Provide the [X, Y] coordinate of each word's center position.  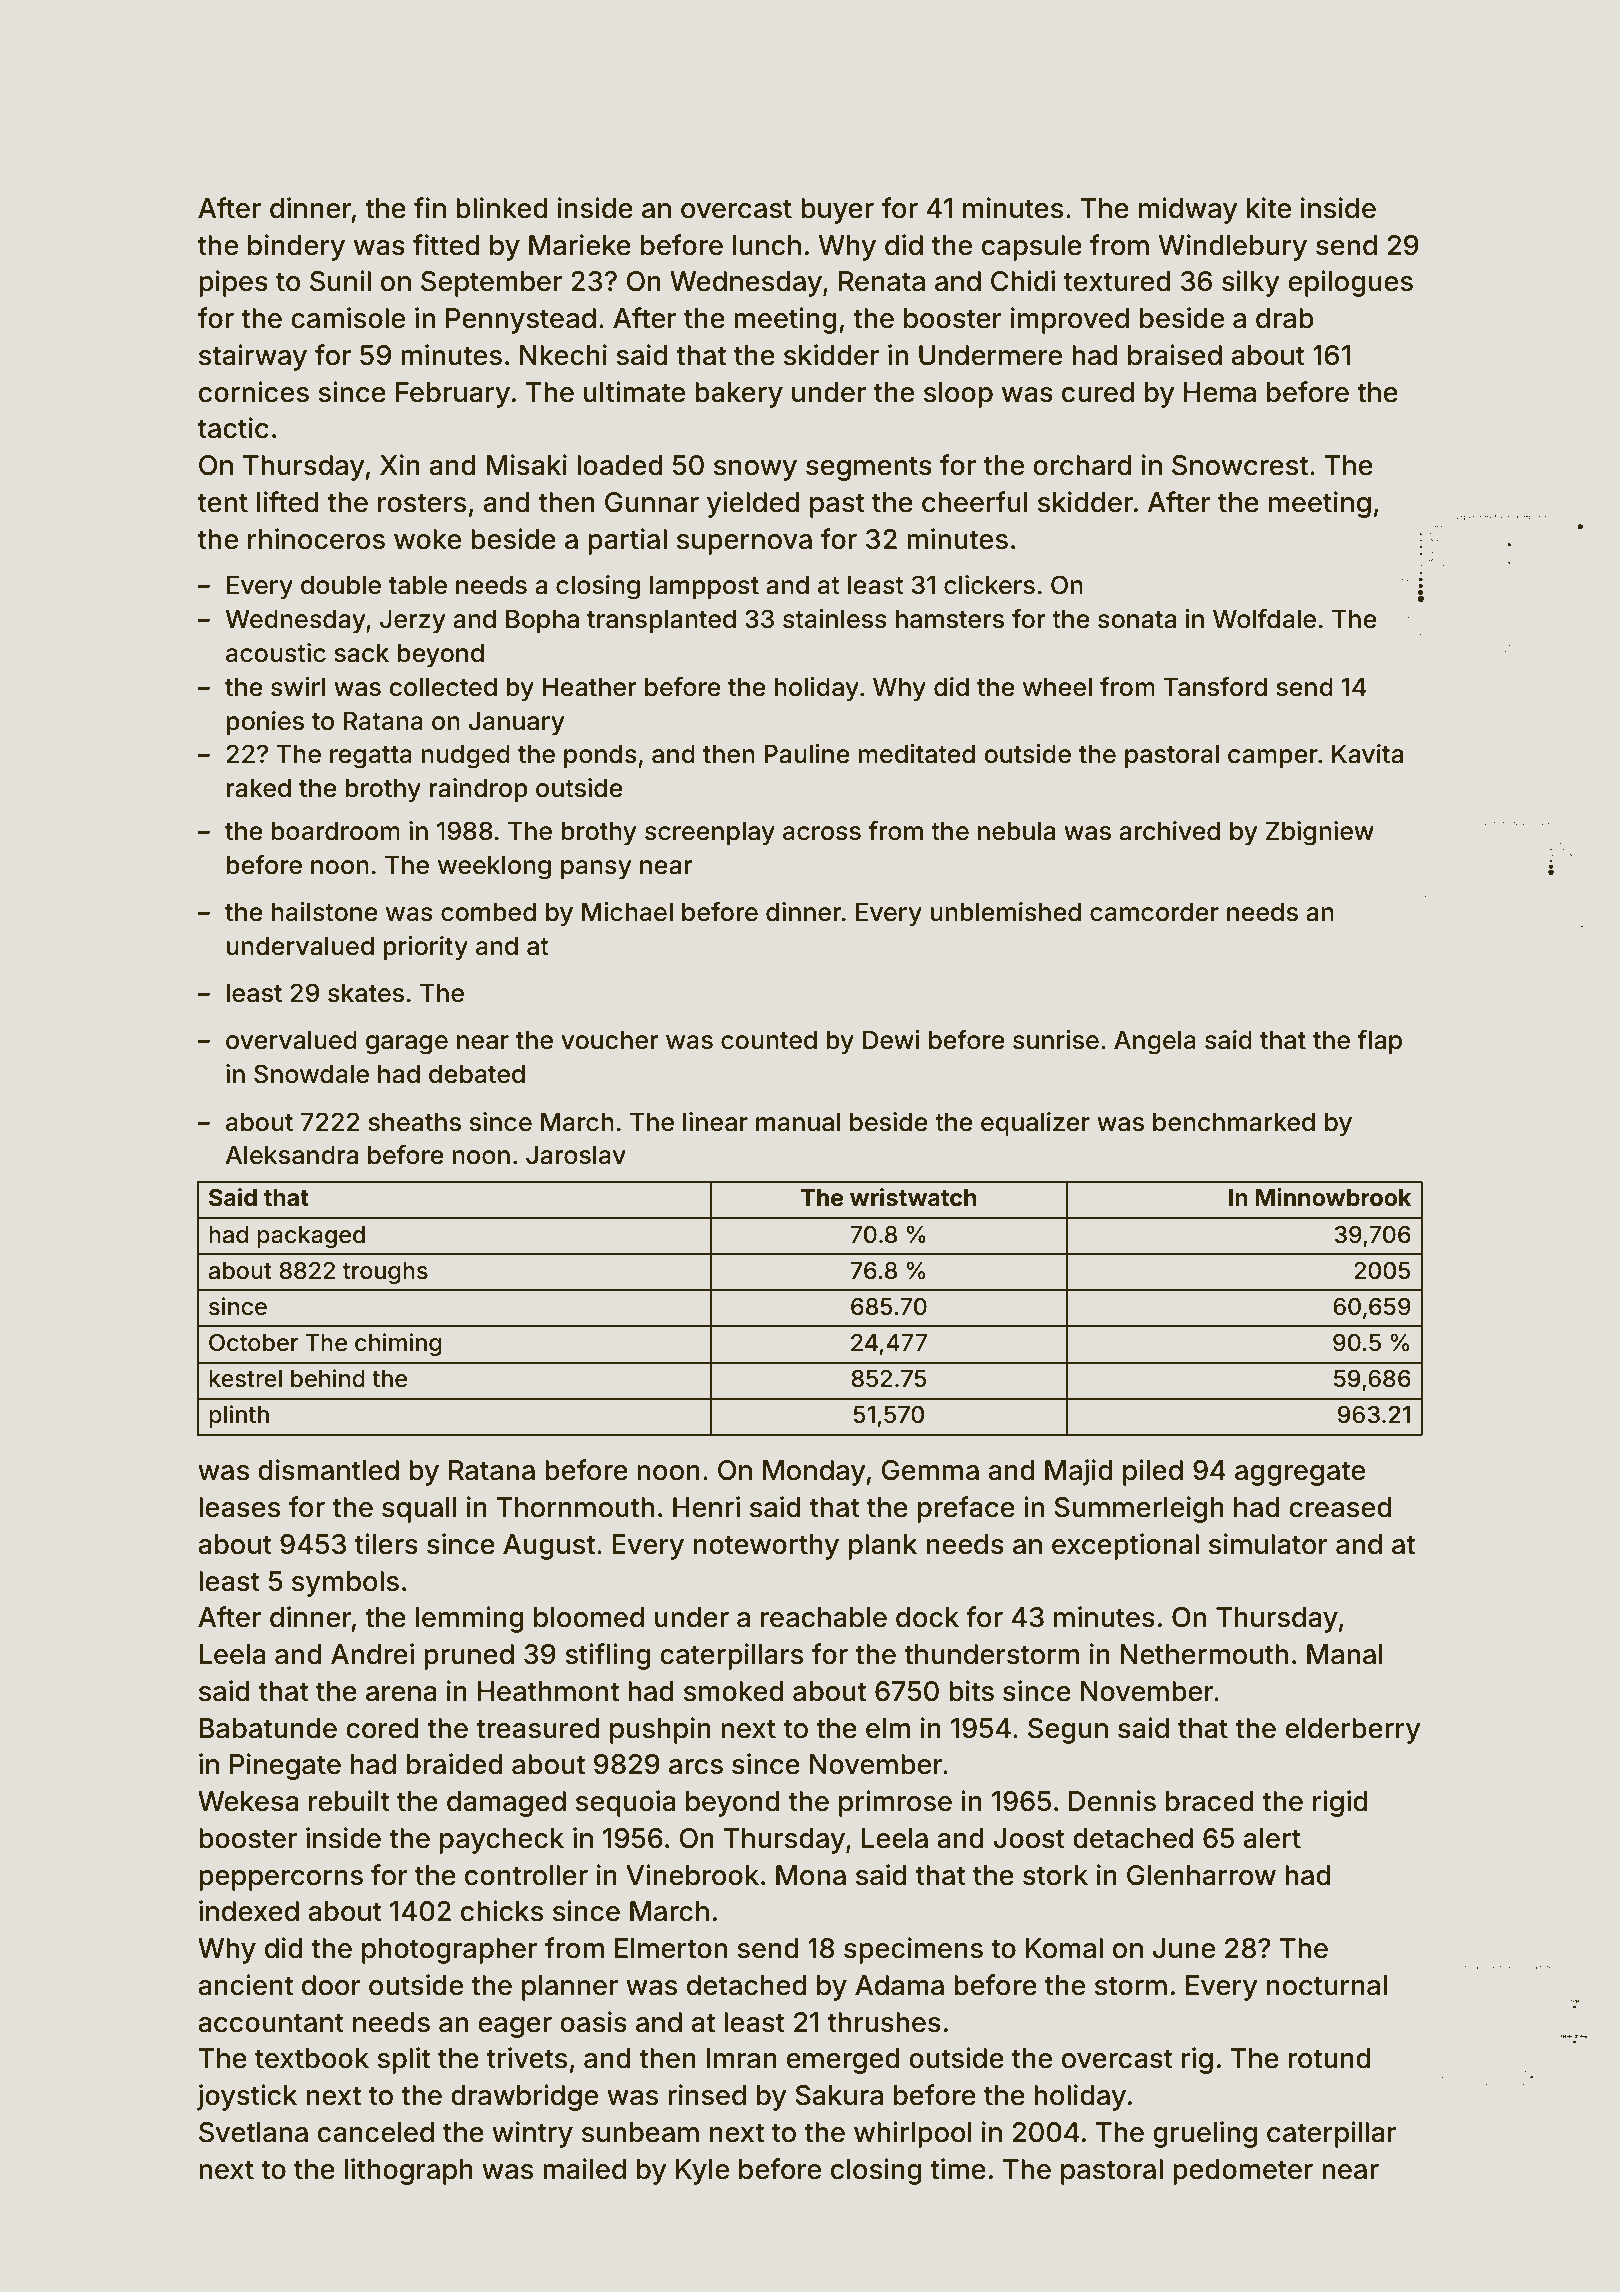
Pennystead [521, 321]
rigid [1340, 1803]
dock [927, 1617]
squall [419, 1510]
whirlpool [913, 2134]
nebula [1016, 831]
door [331, 1985]
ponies [265, 723]
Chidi [1023, 281]
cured [1098, 392]
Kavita [1367, 754]
